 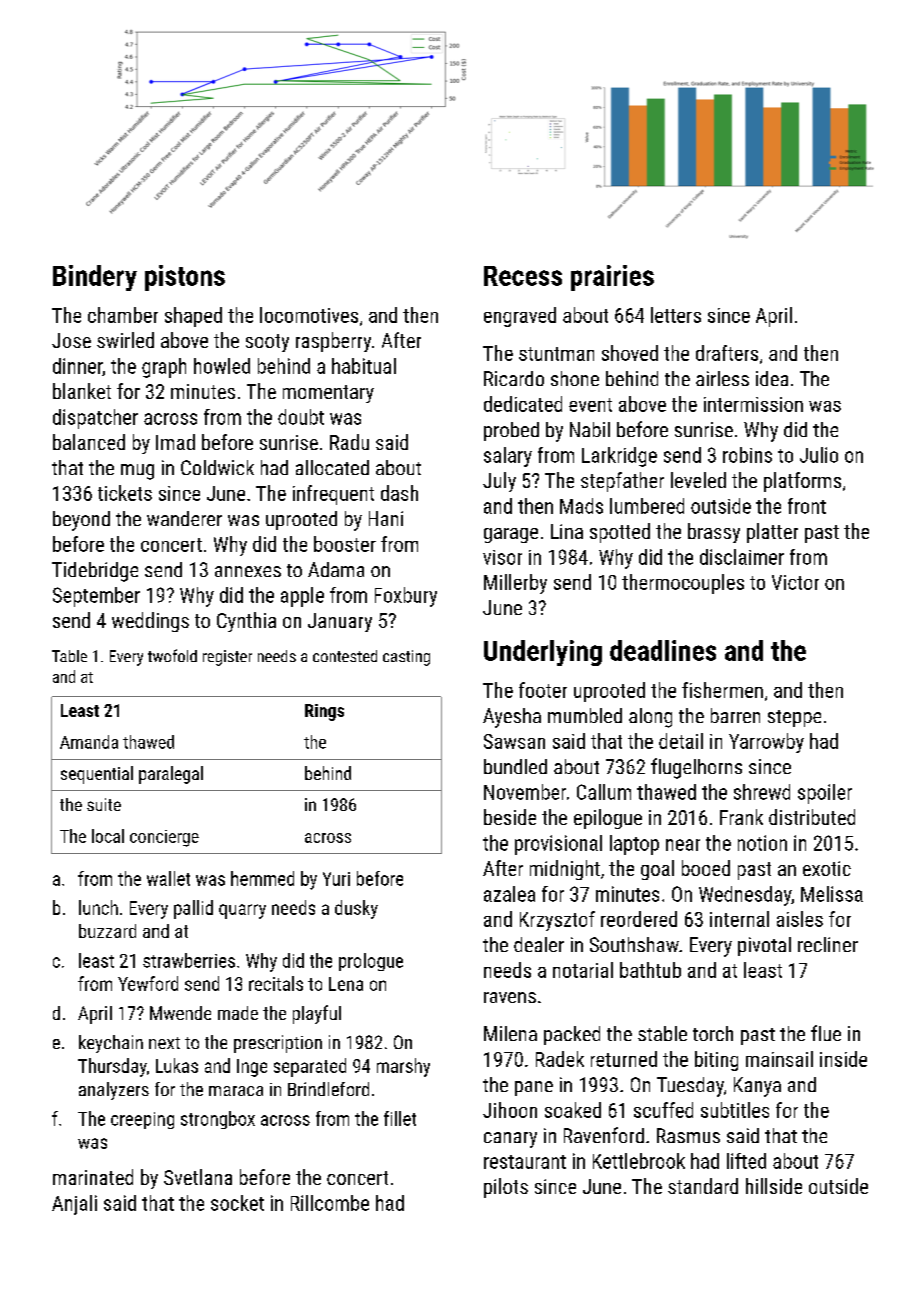 I want to click on socket, so click(x=237, y=1203).
